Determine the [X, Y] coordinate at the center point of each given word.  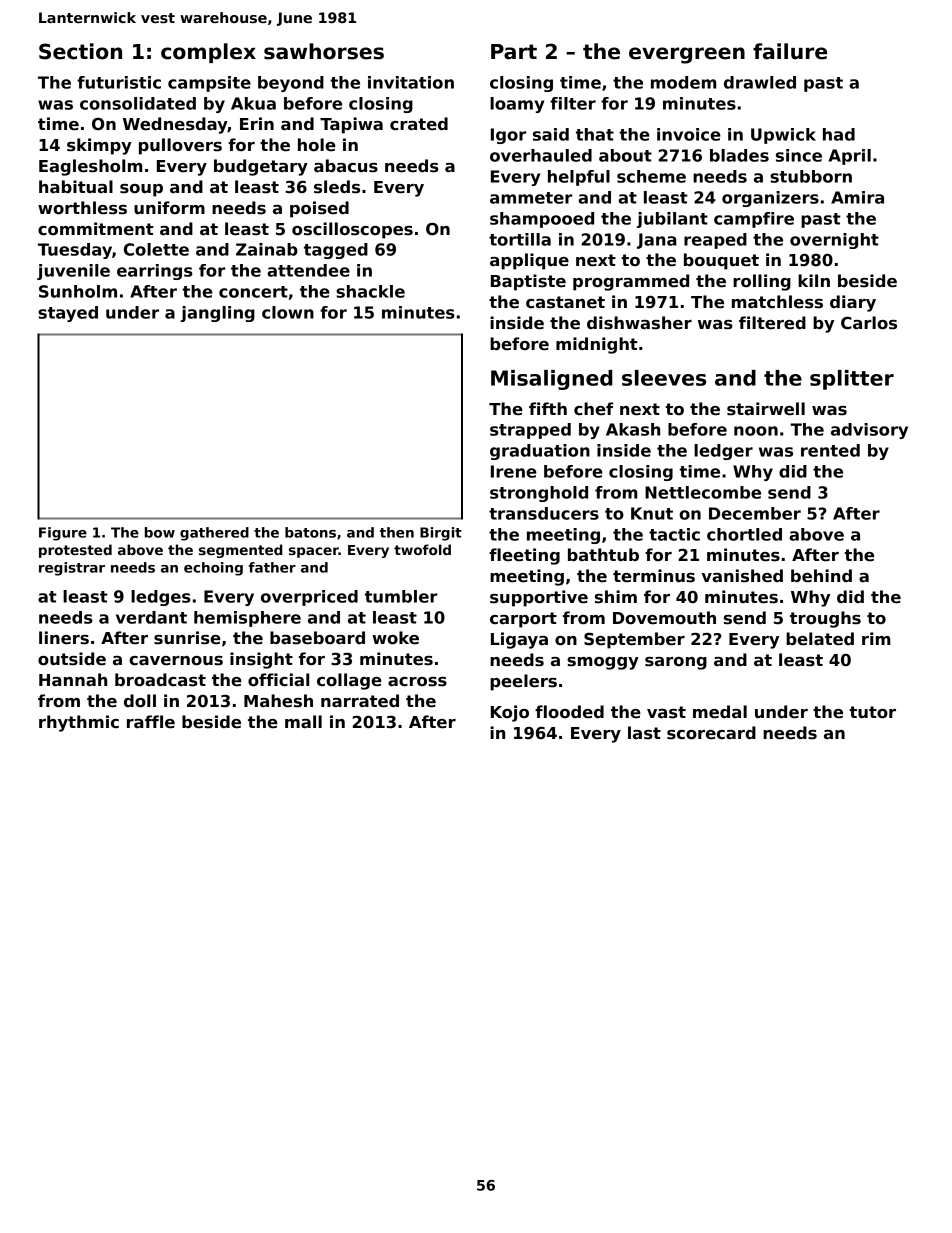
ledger [723, 452]
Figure [63, 534]
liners [64, 638]
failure [790, 51]
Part [514, 52]
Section [80, 51]
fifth [548, 408]
